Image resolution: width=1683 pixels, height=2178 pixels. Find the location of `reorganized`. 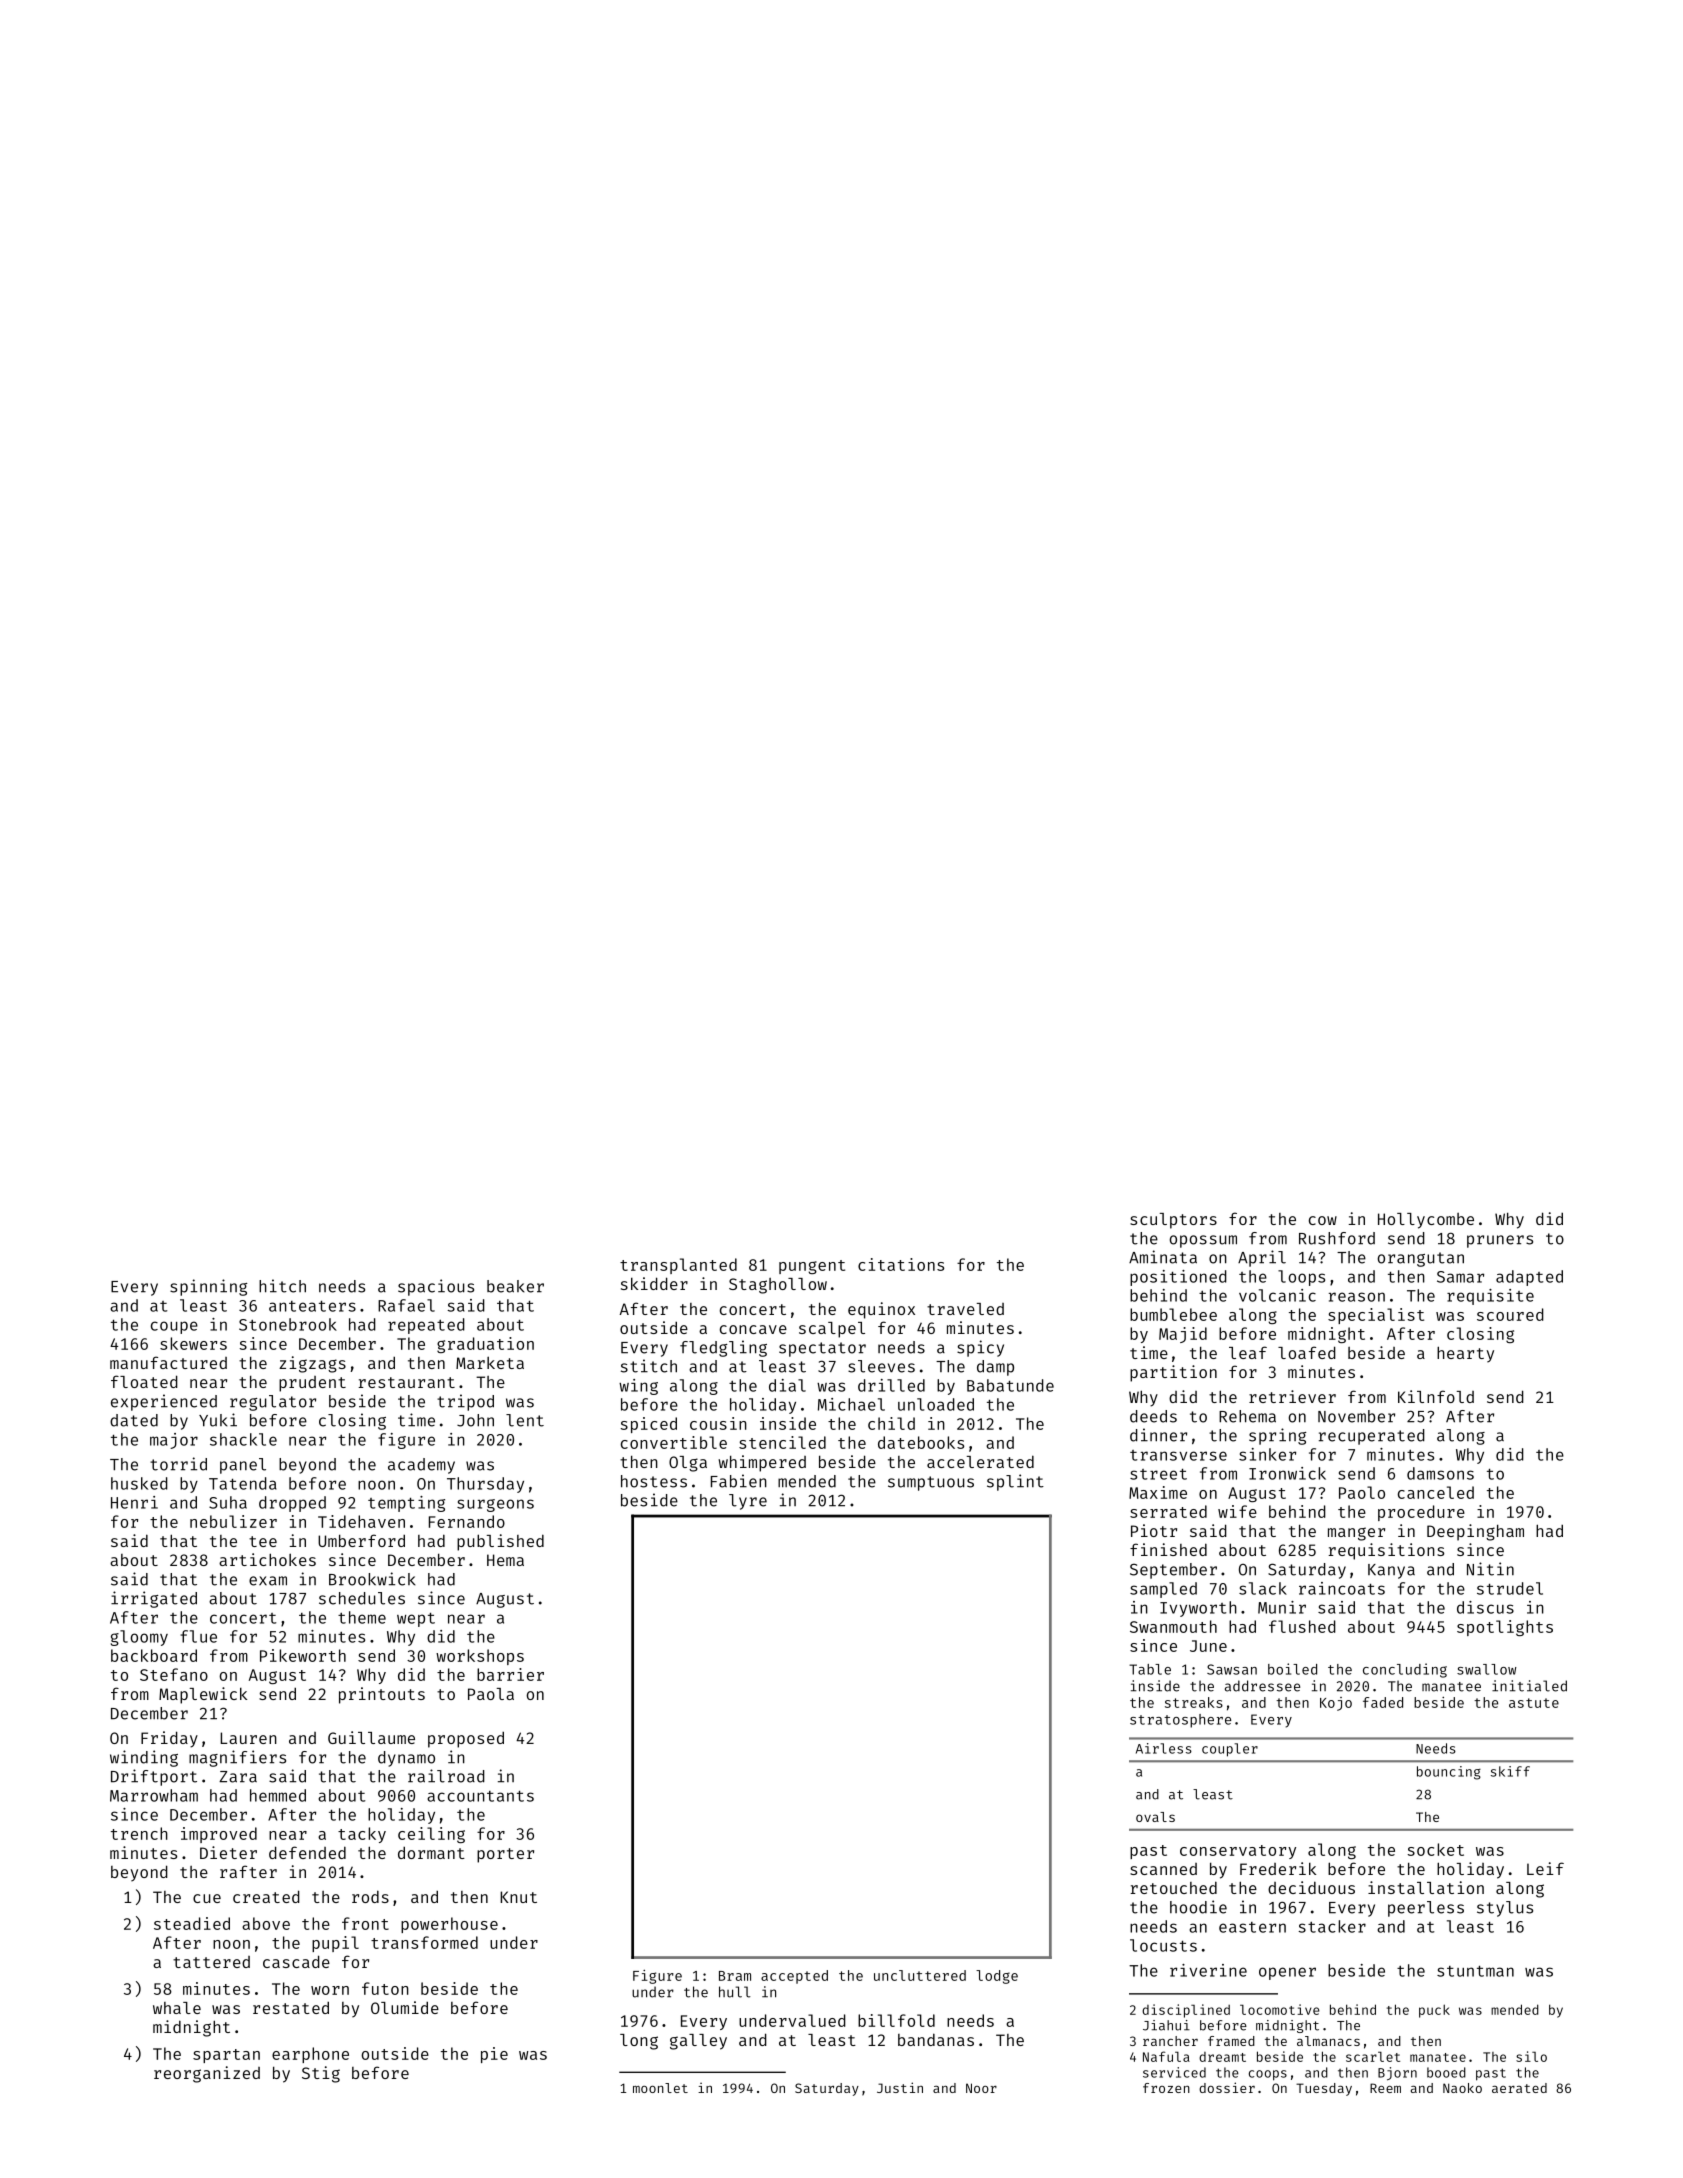

reorganized is located at coordinates (207, 2074).
